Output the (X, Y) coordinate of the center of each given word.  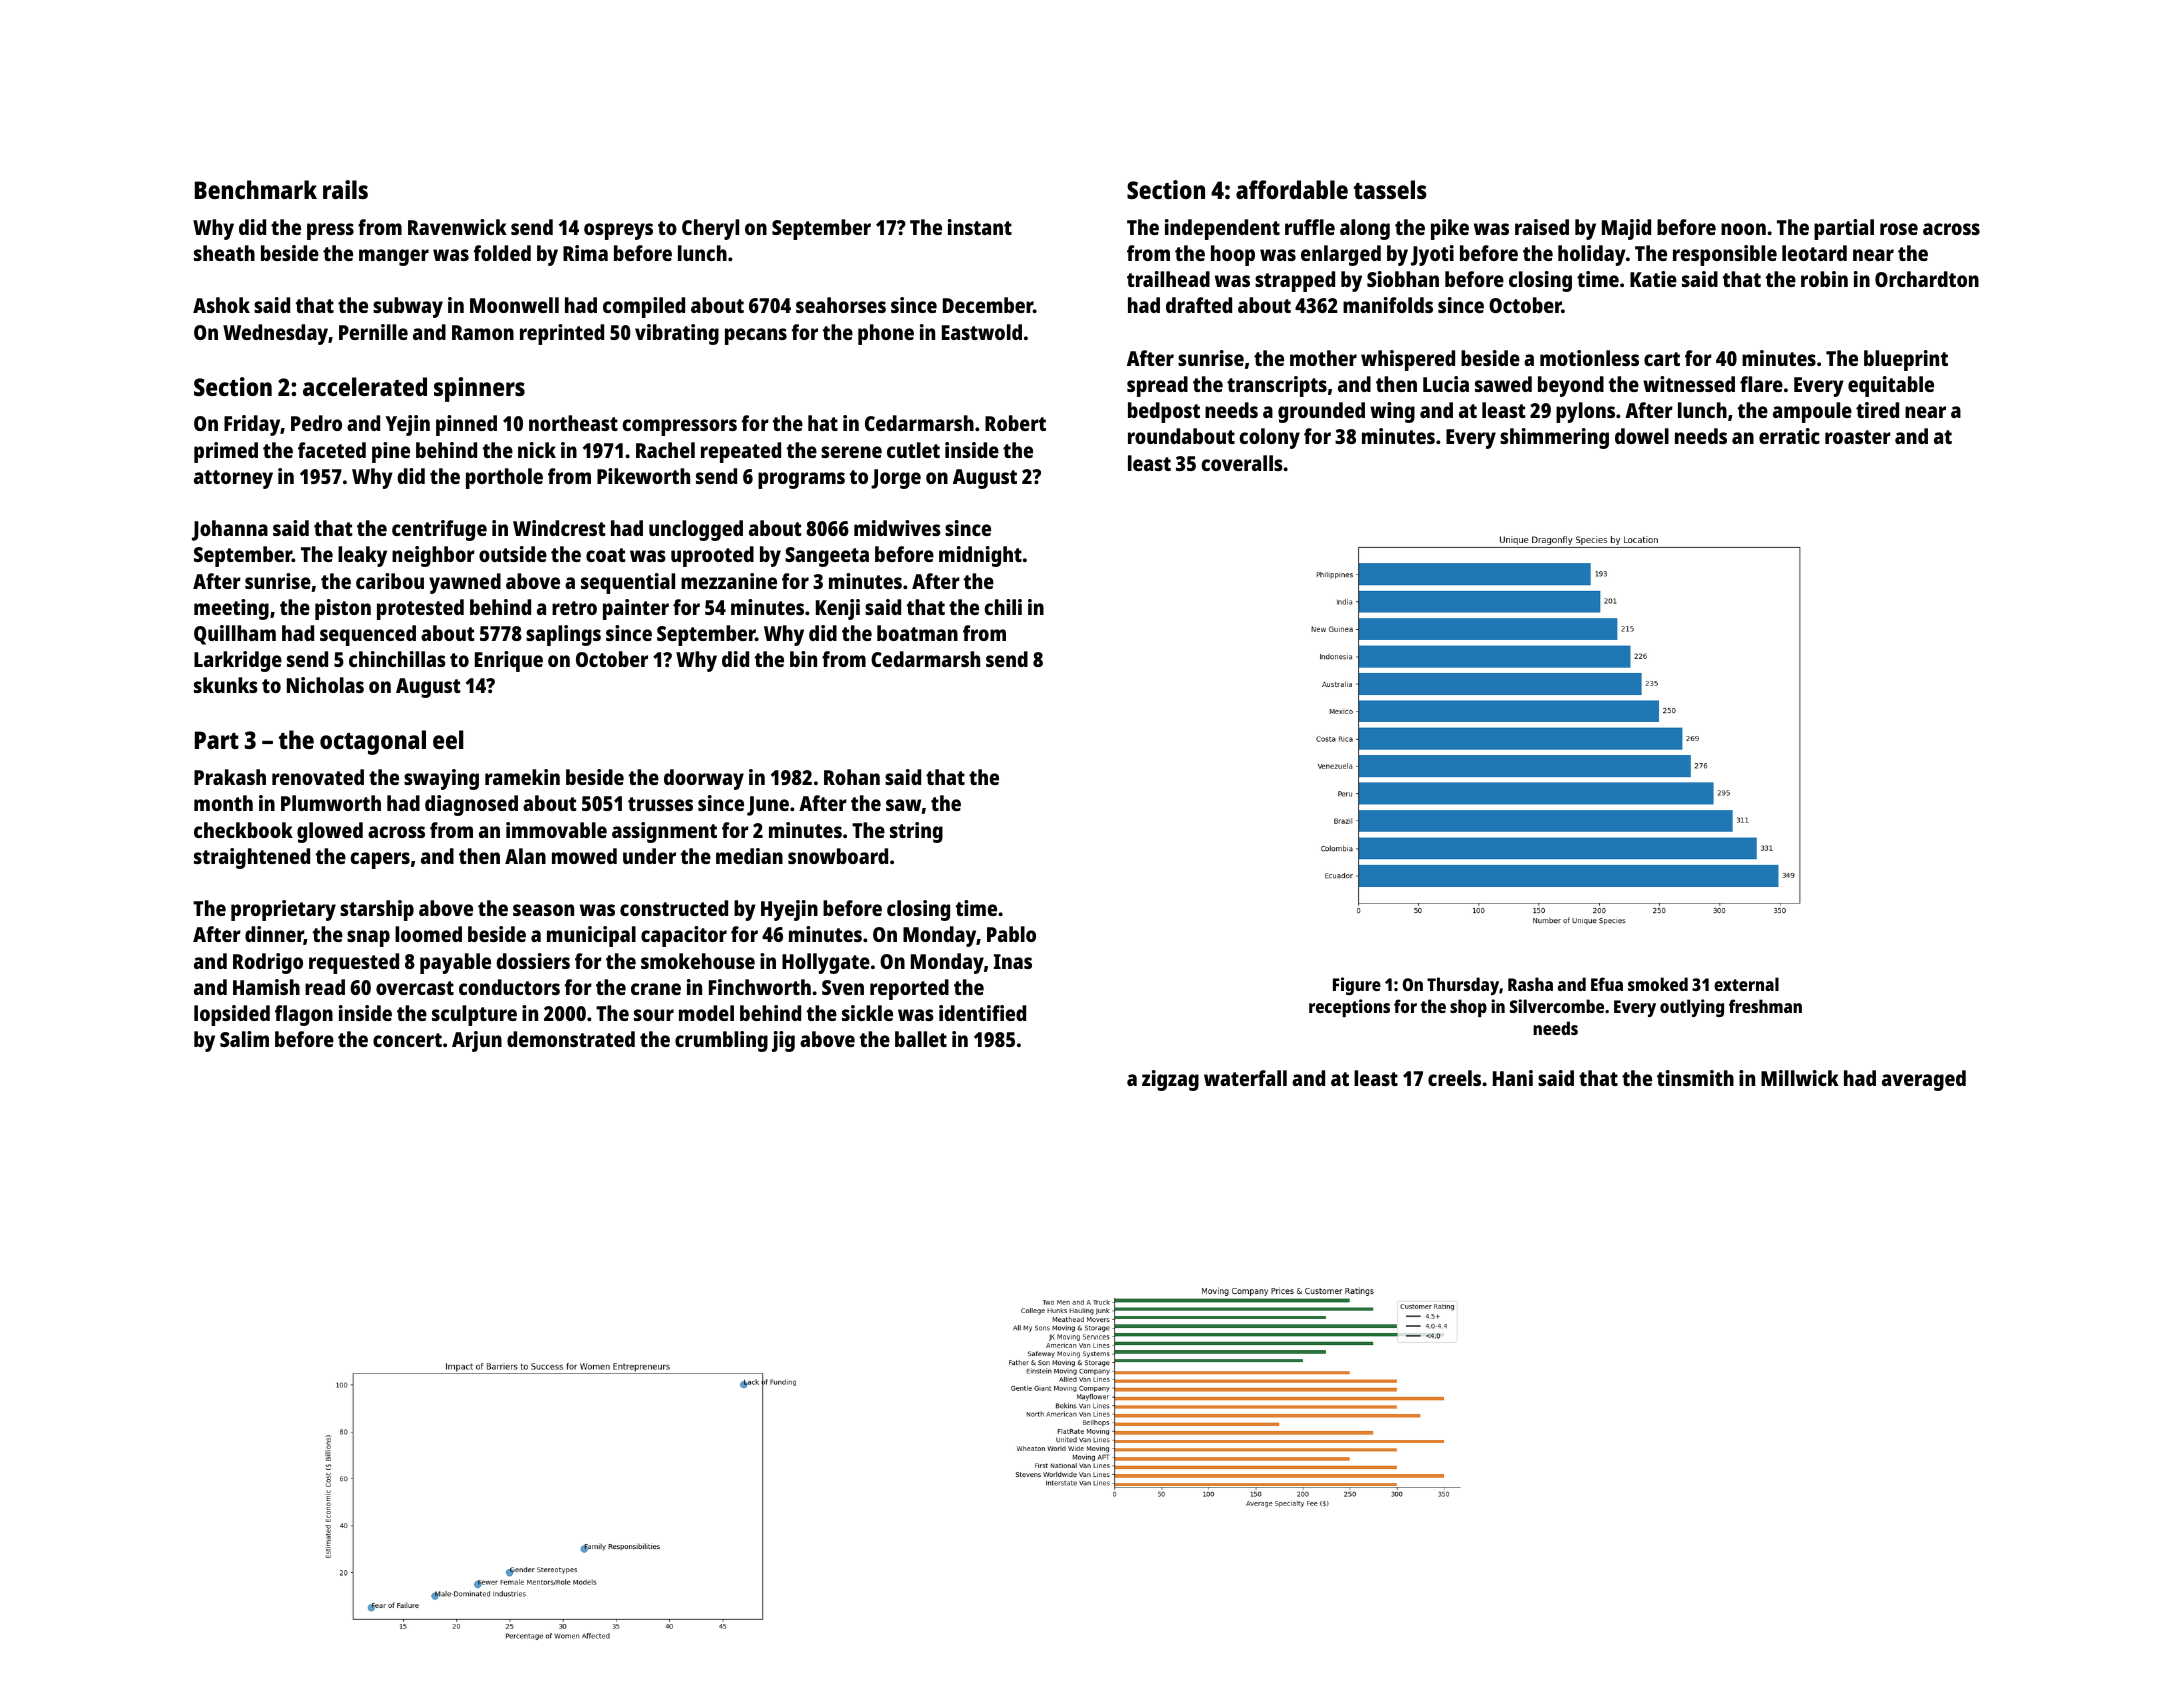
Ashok (221, 305)
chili (1003, 607)
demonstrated (571, 1039)
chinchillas (397, 659)
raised (1542, 227)
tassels (1390, 189)
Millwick (1800, 1078)
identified (982, 1013)
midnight (980, 556)
